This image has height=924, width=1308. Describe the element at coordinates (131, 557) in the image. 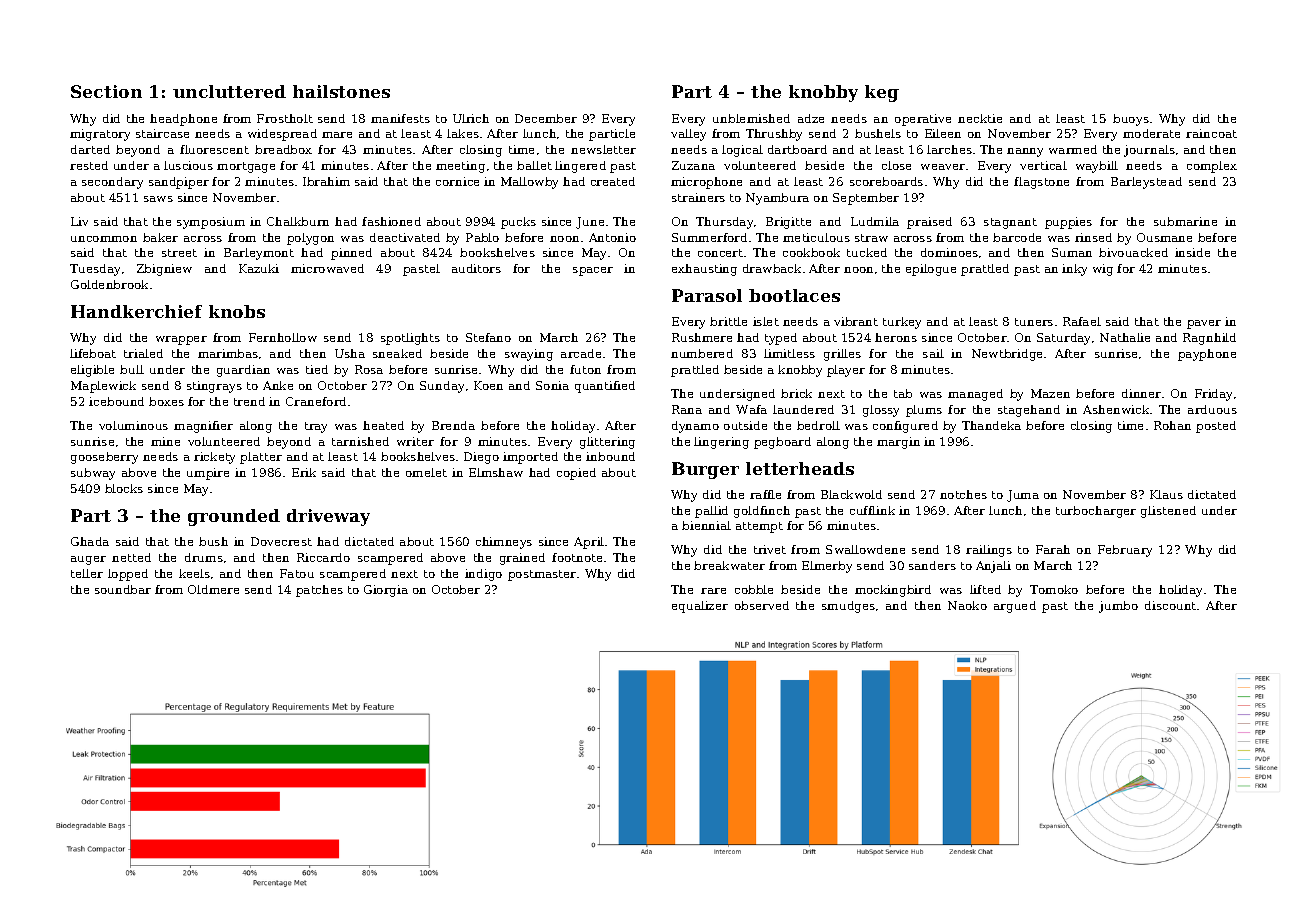

I see `netted` at that location.
